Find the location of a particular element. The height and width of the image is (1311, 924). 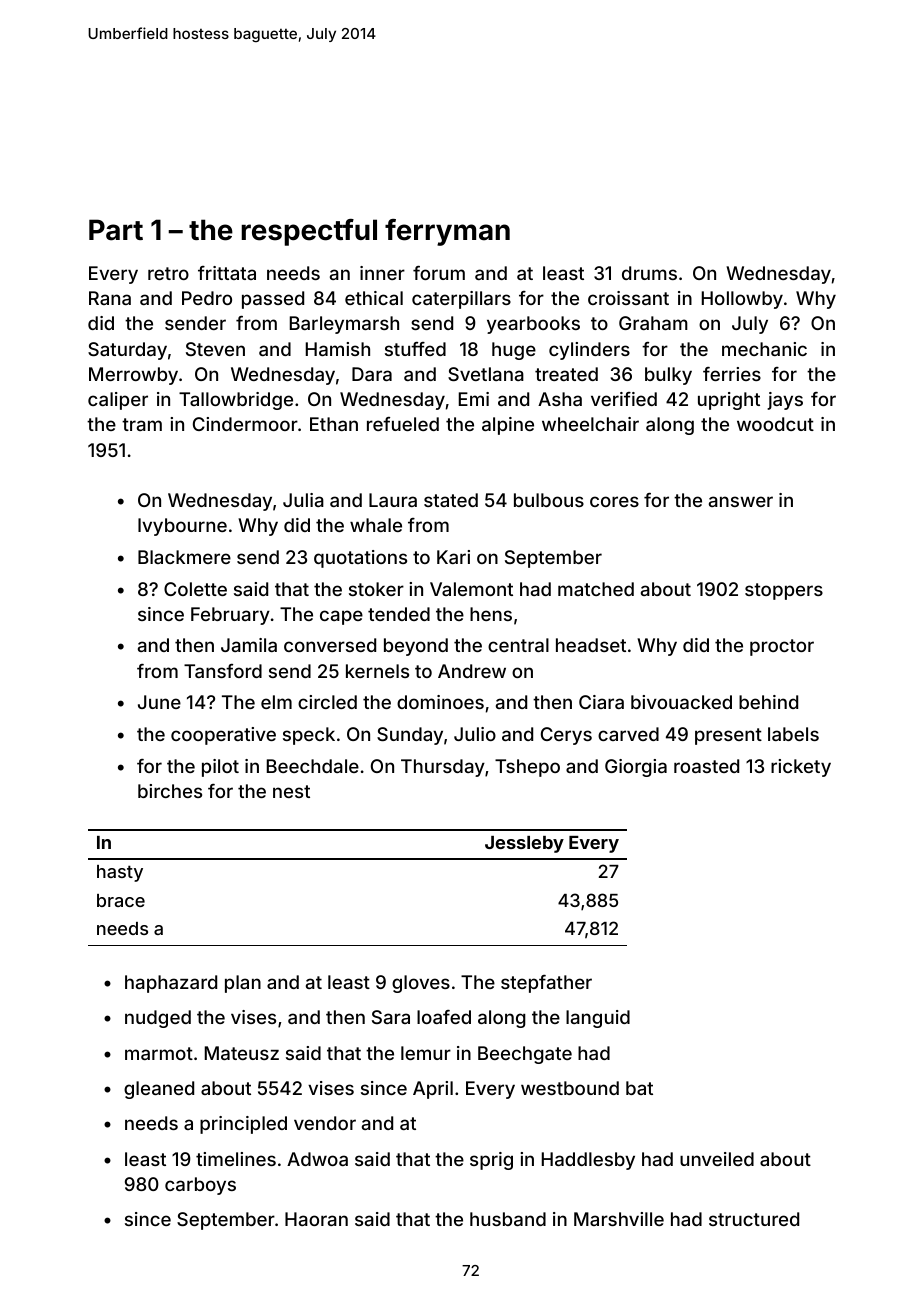

ferryman is located at coordinates (447, 232).
